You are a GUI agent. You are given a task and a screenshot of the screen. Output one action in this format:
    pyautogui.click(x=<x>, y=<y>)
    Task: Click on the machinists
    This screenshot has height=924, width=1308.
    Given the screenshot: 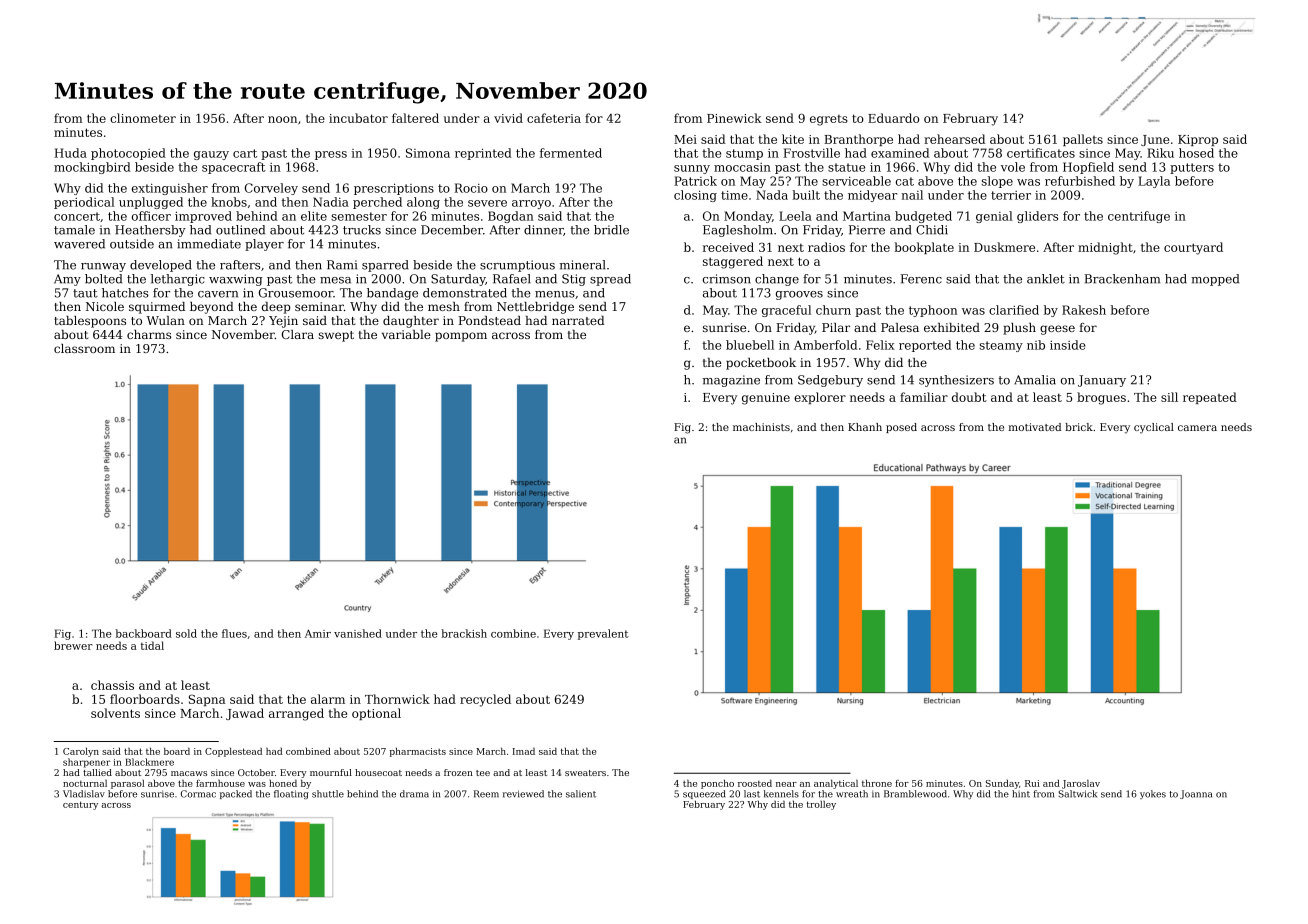 What is the action you would take?
    pyautogui.click(x=761, y=427)
